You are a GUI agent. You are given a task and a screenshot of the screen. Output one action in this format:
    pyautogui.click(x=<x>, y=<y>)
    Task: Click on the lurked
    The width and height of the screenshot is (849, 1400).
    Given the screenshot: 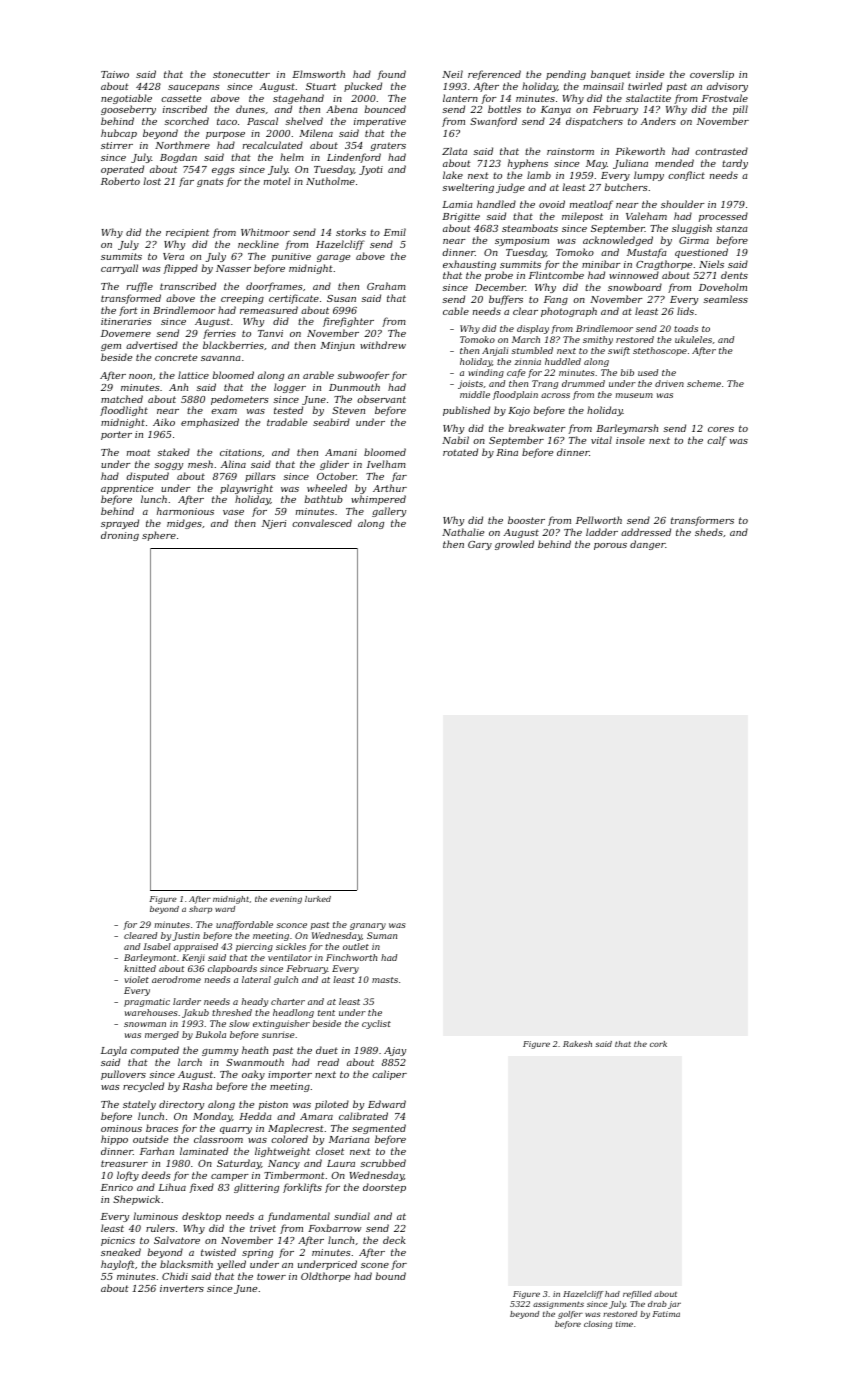 What is the action you would take?
    pyautogui.click(x=318, y=899)
